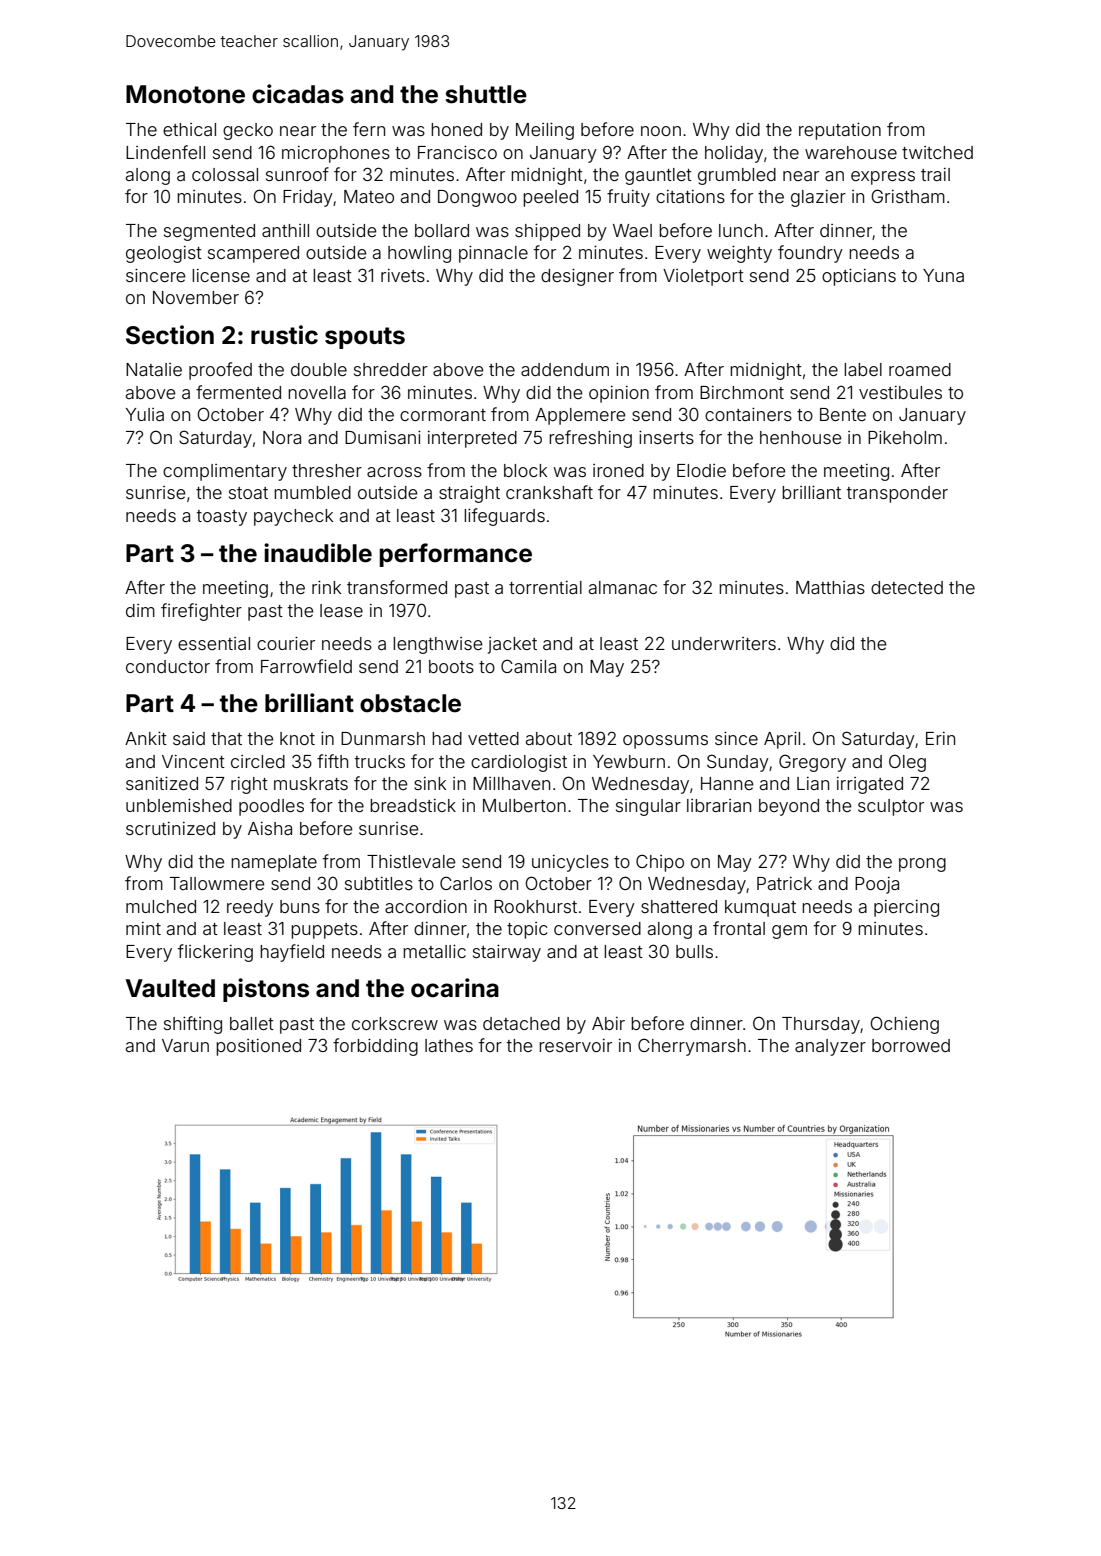 The width and height of the screenshot is (1101, 1556). What do you see at coordinates (185, 94) in the screenshot?
I see `Monotone` at bounding box center [185, 94].
